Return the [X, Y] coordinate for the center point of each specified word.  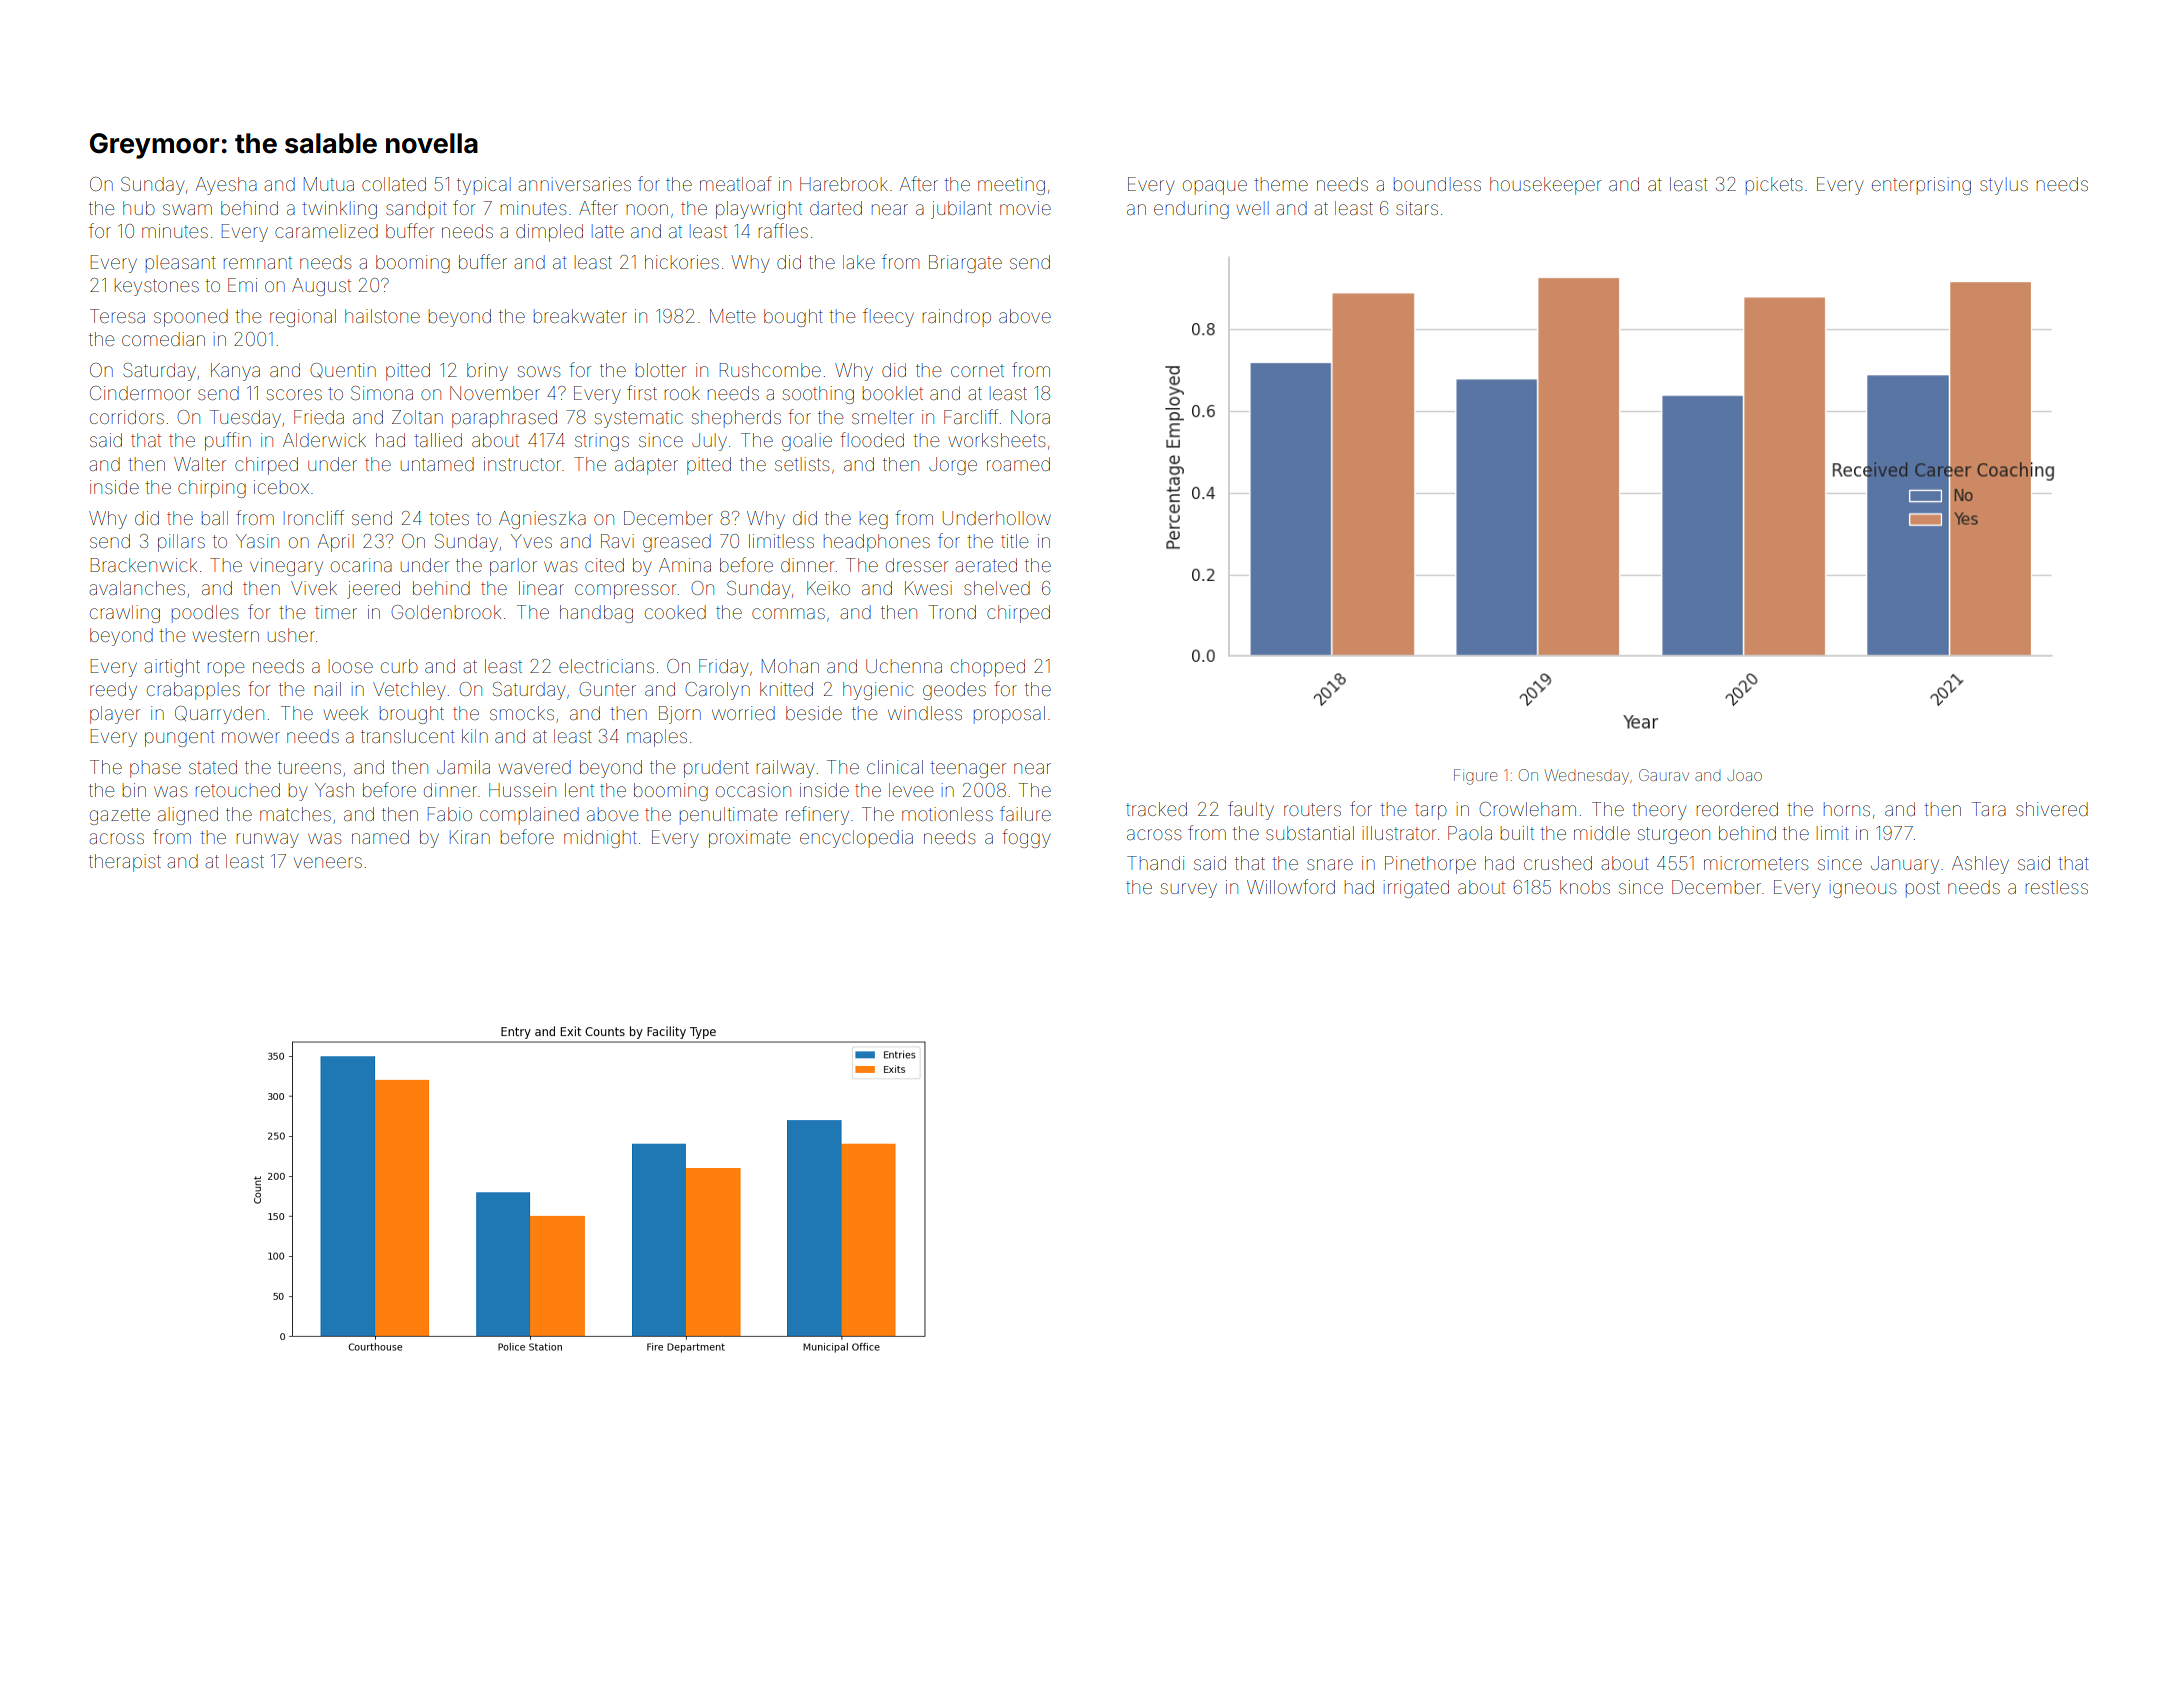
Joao [1744, 775]
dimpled [549, 233]
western [226, 635]
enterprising [1921, 186]
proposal [1009, 715]
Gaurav [1664, 775]
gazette [120, 816]
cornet [977, 370]
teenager [968, 769]
